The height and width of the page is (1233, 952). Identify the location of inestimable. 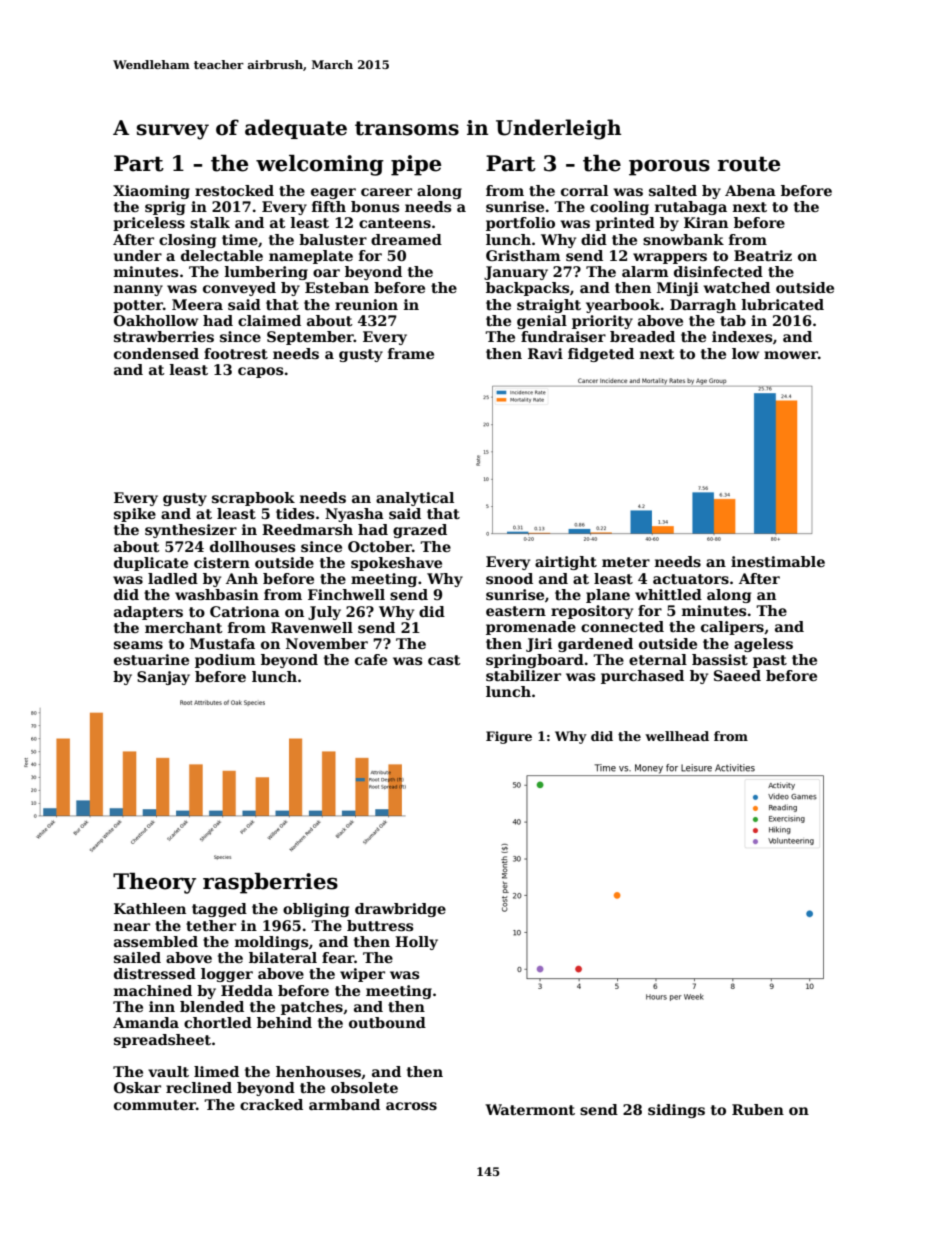
(778, 561).
